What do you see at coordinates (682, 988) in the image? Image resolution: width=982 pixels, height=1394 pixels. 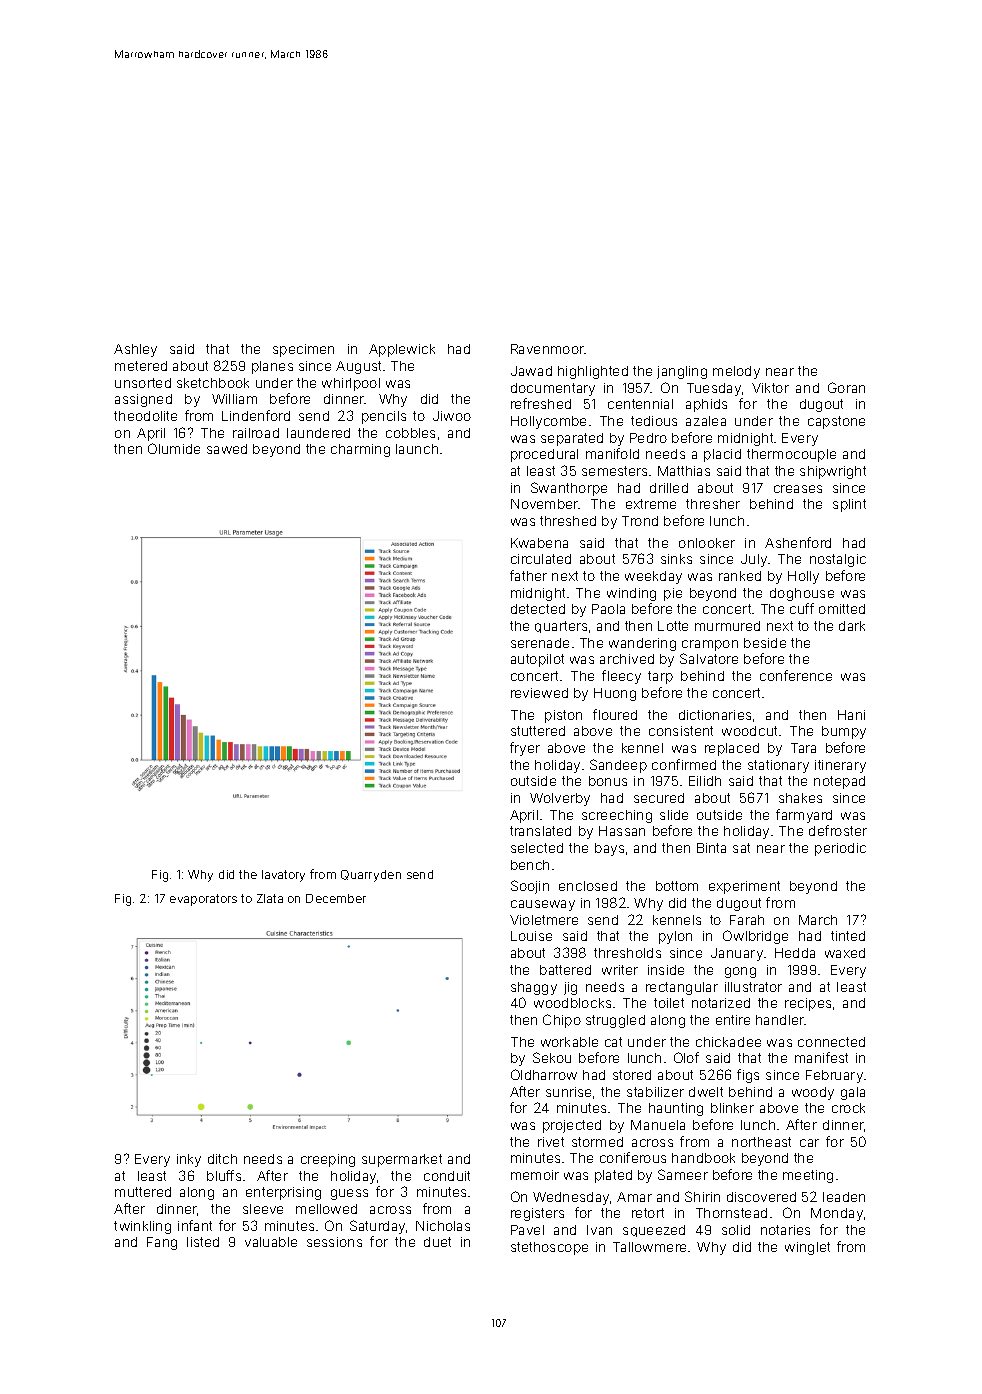 I see `rectangular` at bounding box center [682, 988].
